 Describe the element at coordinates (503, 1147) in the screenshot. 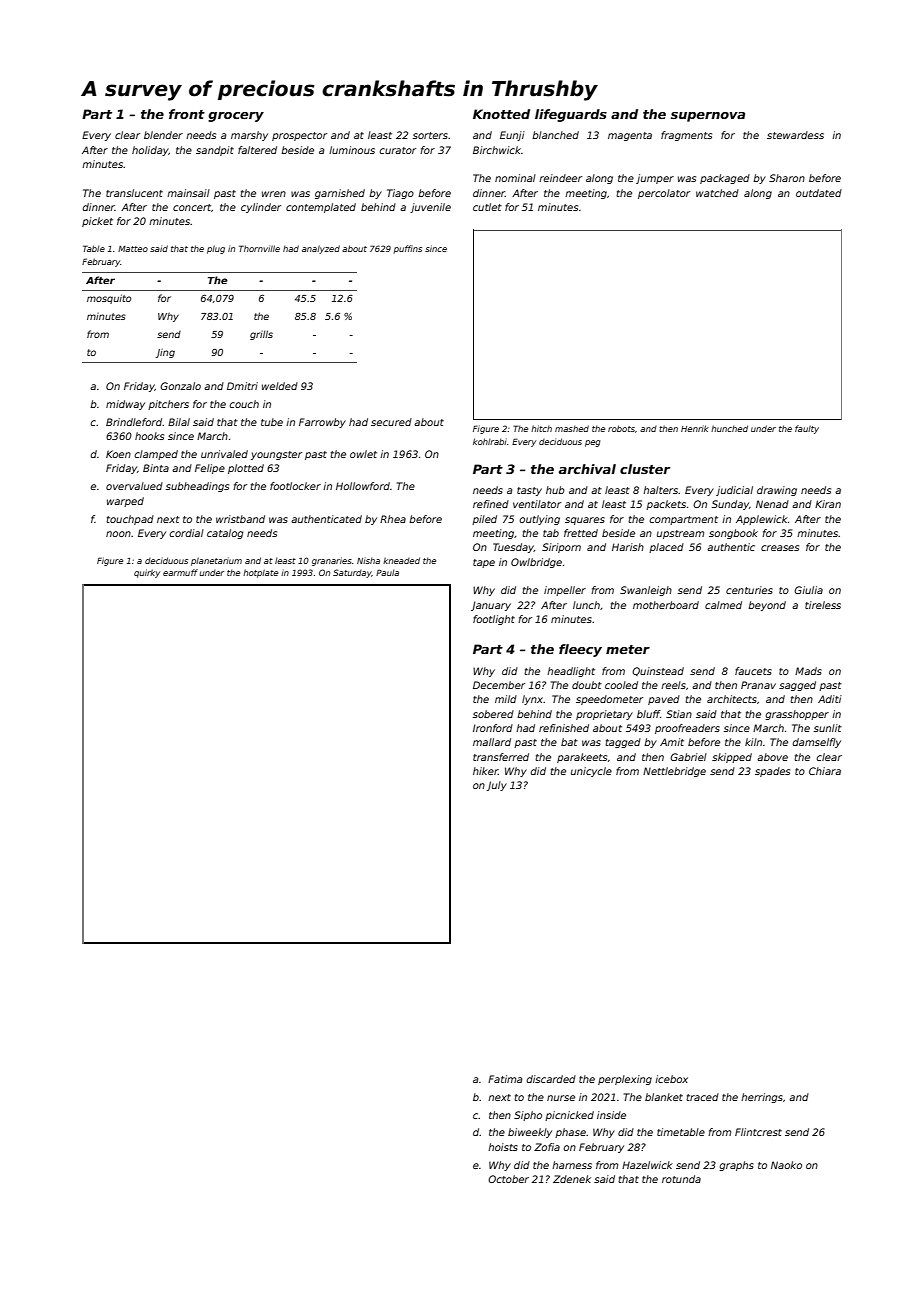

I see `hoists` at that location.
